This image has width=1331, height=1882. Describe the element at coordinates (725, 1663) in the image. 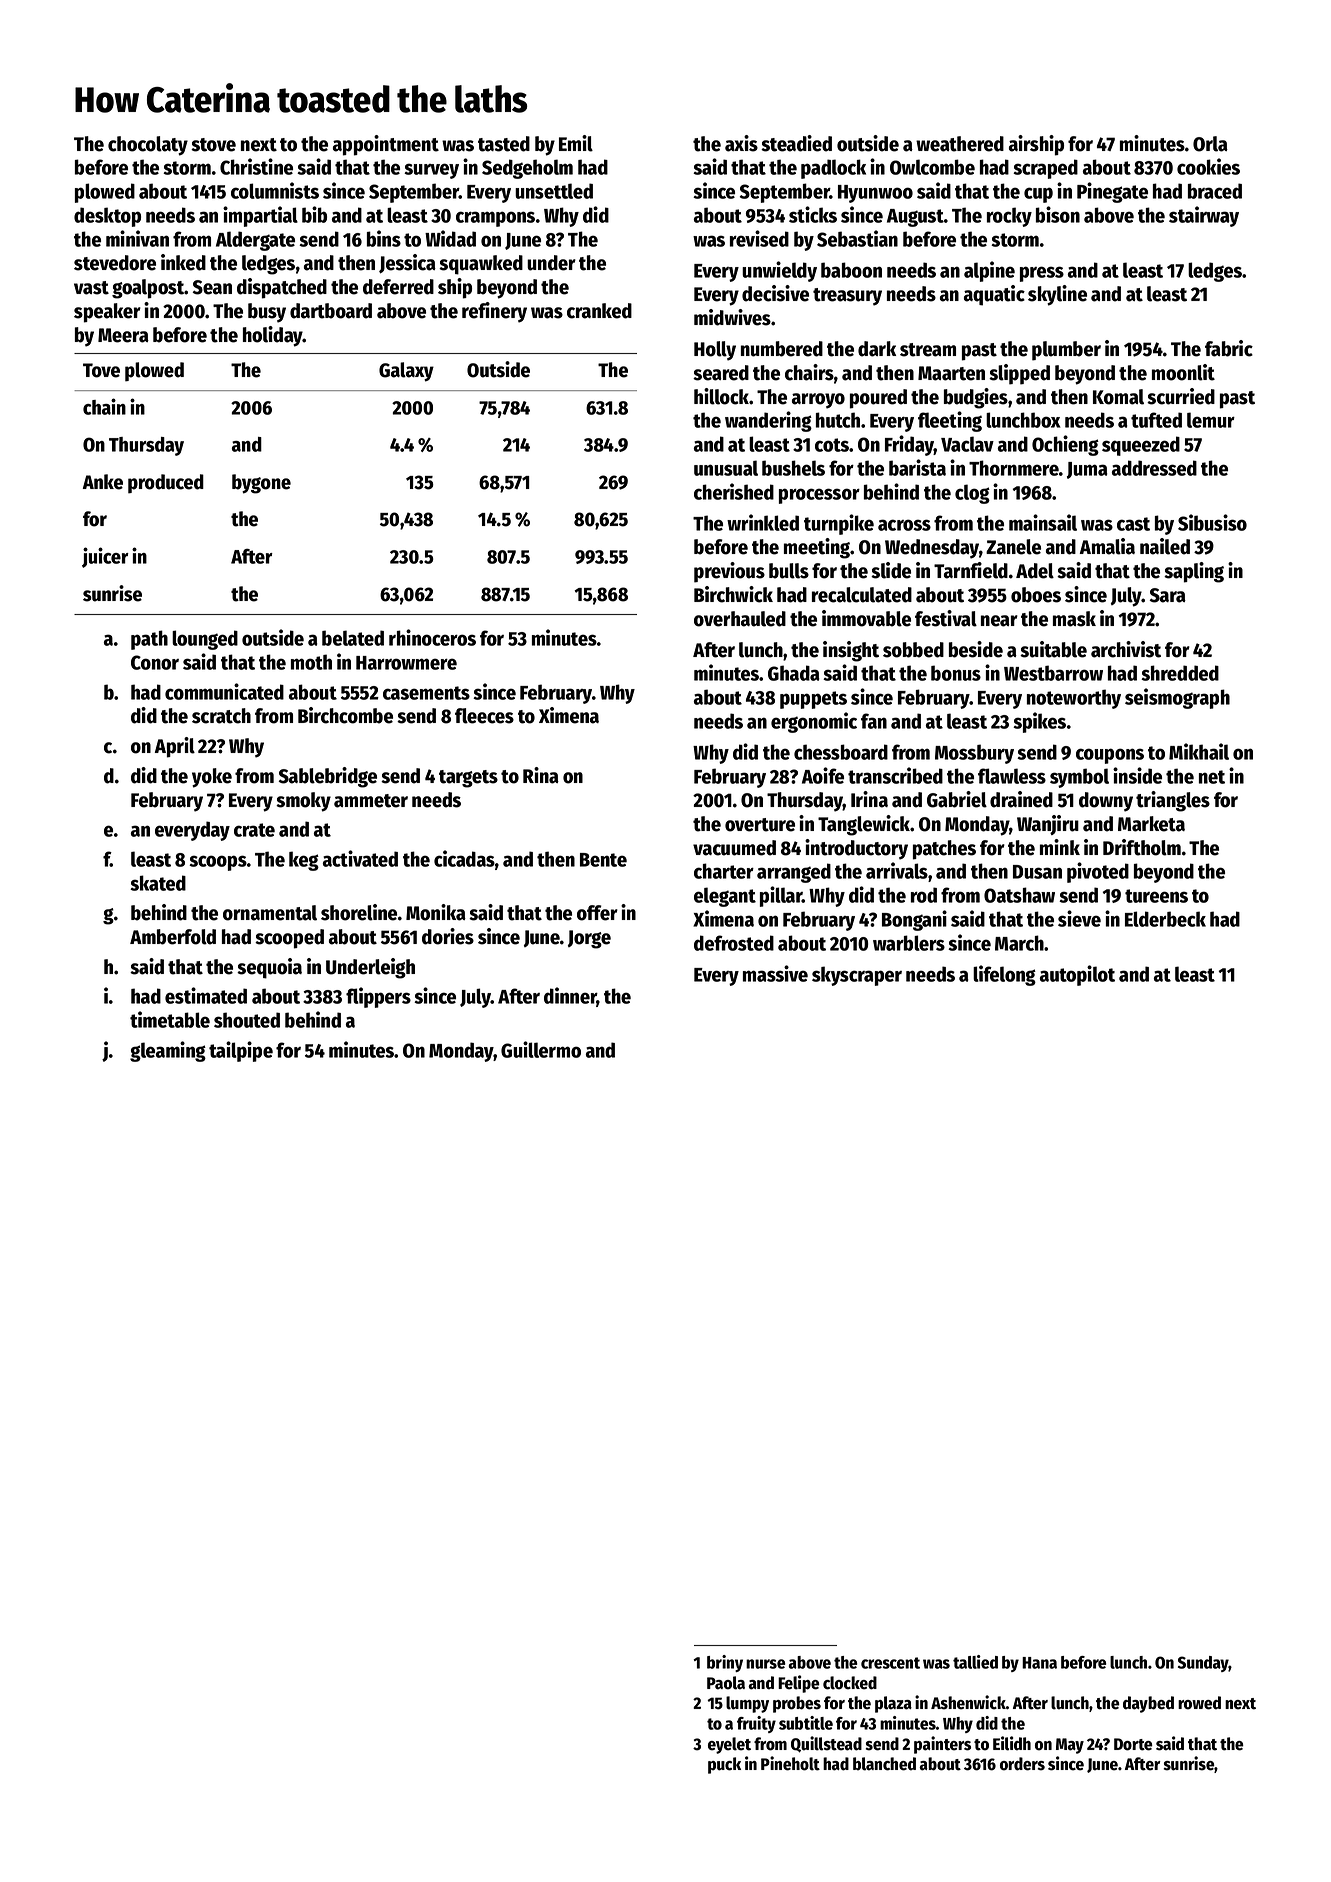

I see `briny` at that location.
